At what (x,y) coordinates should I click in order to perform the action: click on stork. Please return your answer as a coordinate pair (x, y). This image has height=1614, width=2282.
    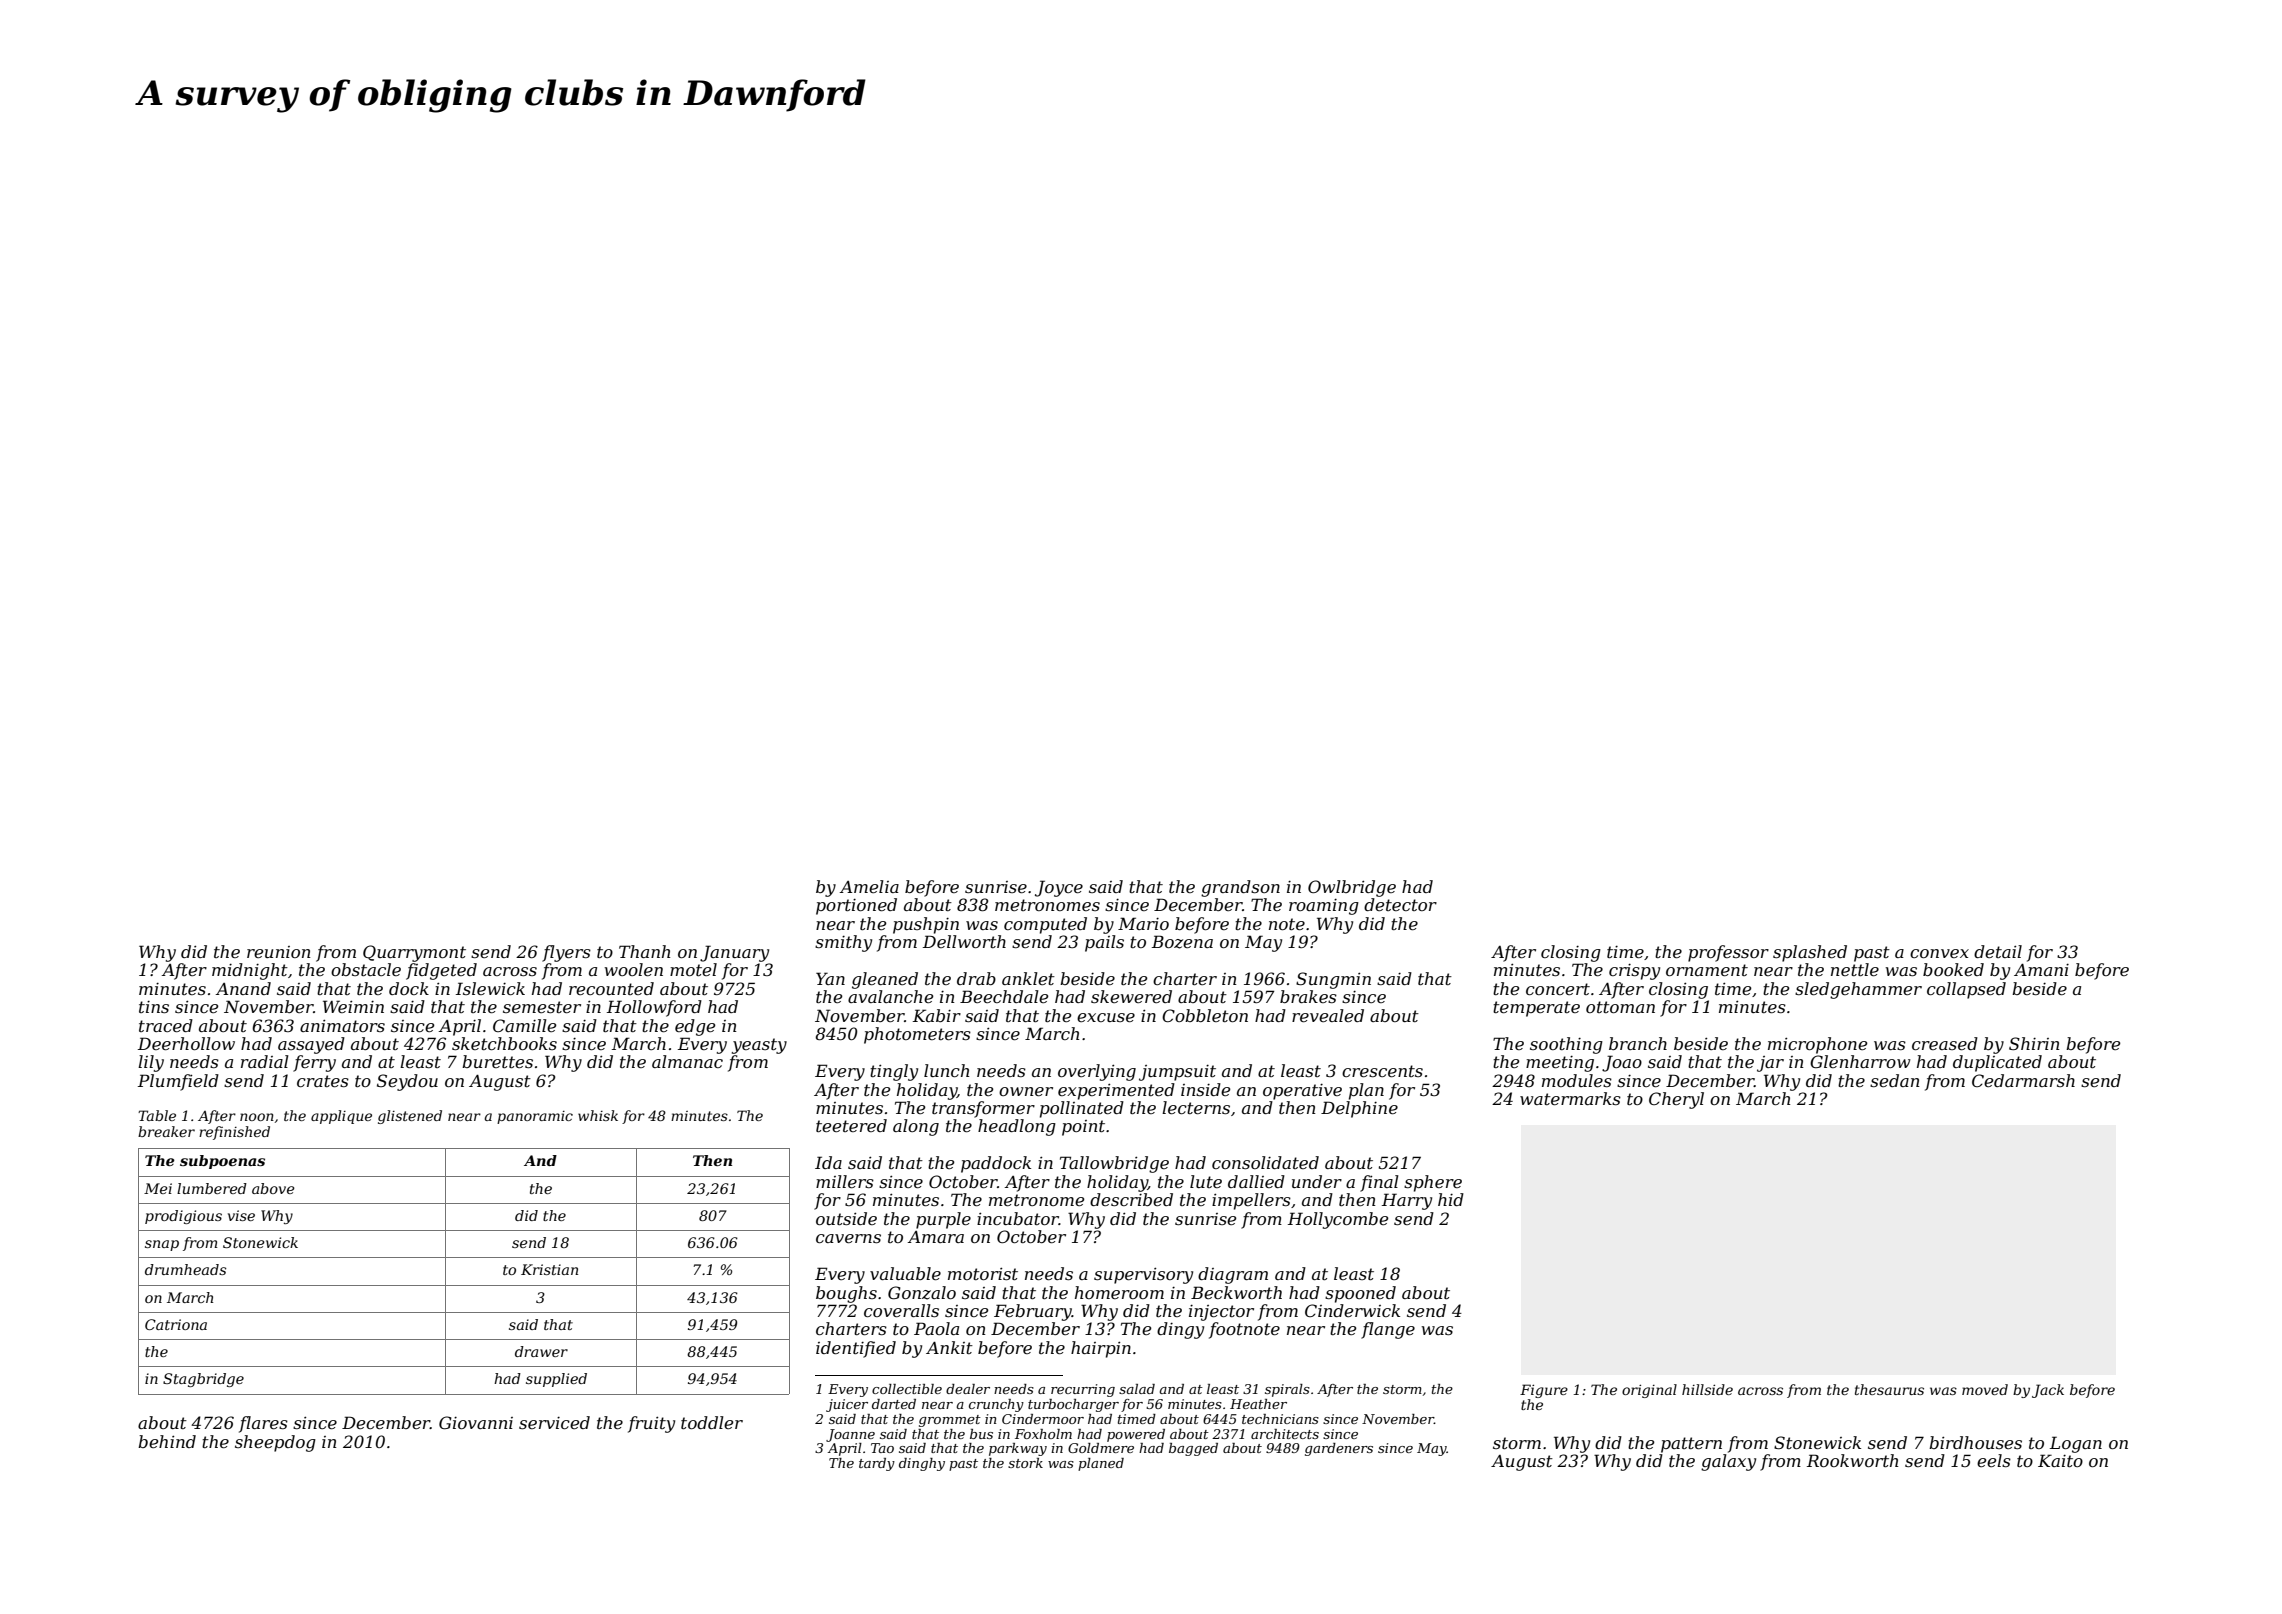
    Looking at the image, I should click on (1025, 1463).
